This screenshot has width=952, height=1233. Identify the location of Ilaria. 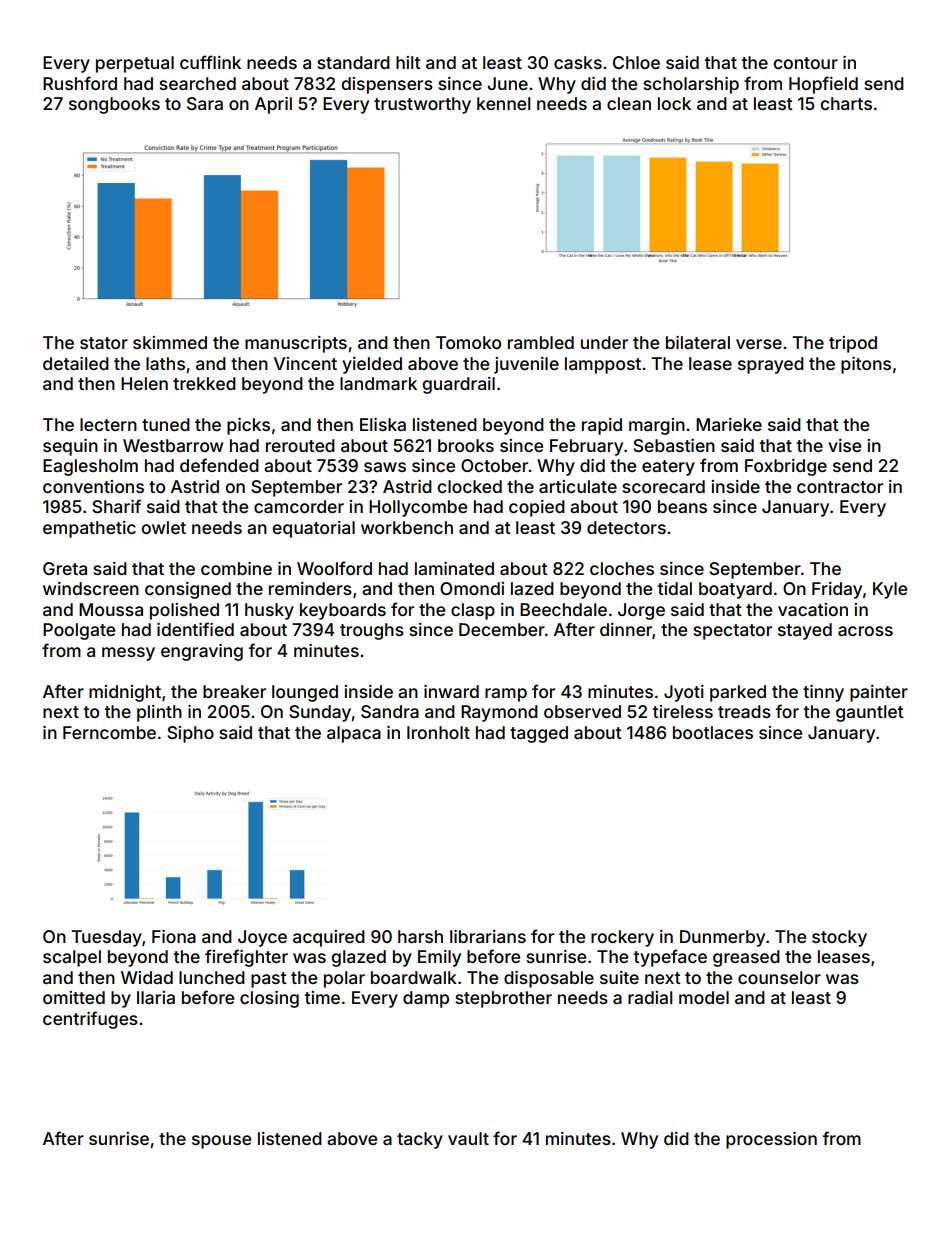
(156, 997).
